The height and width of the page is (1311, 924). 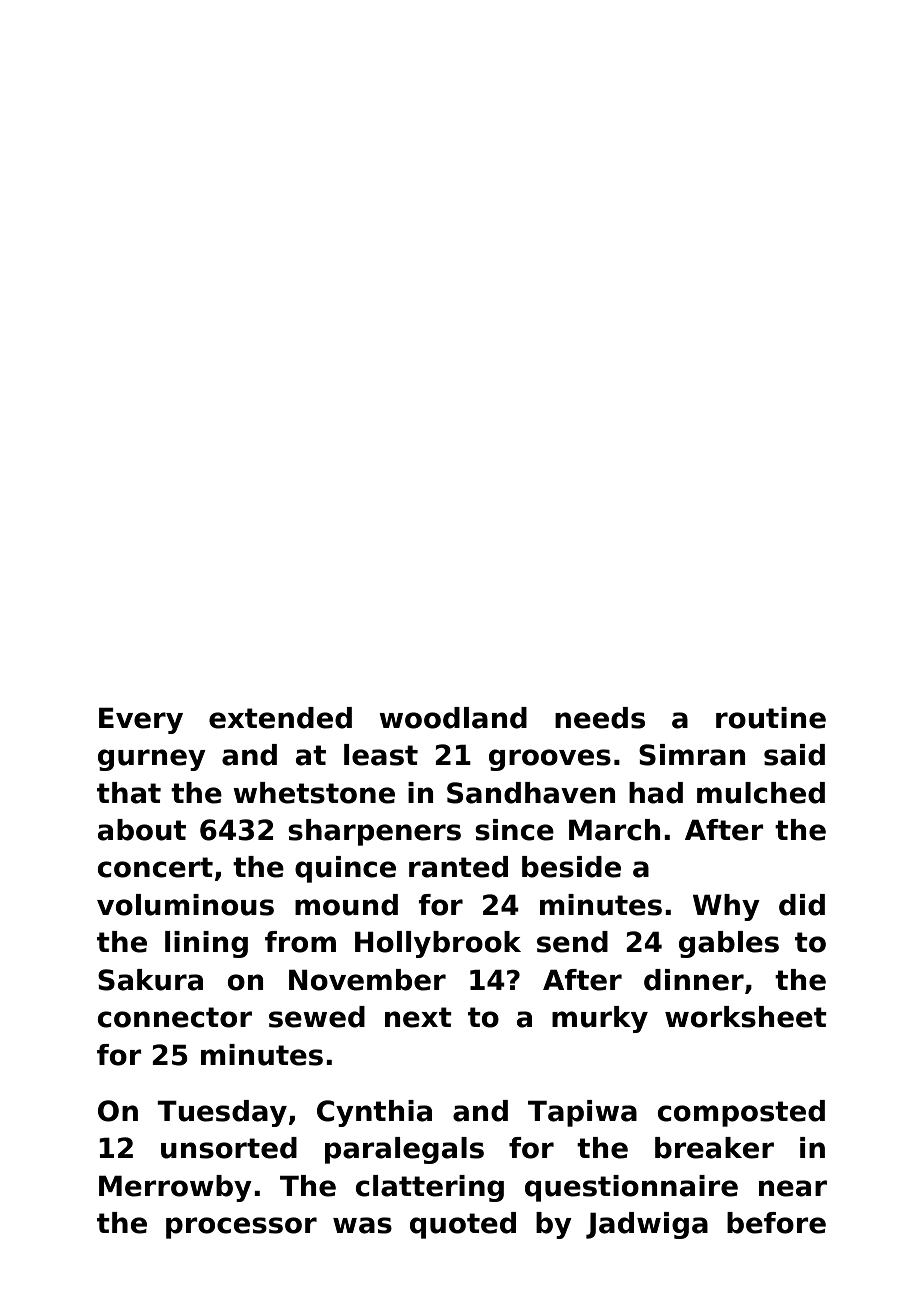 What do you see at coordinates (600, 718) in the page?
I see `needs` at bounding box center [600, 718].
